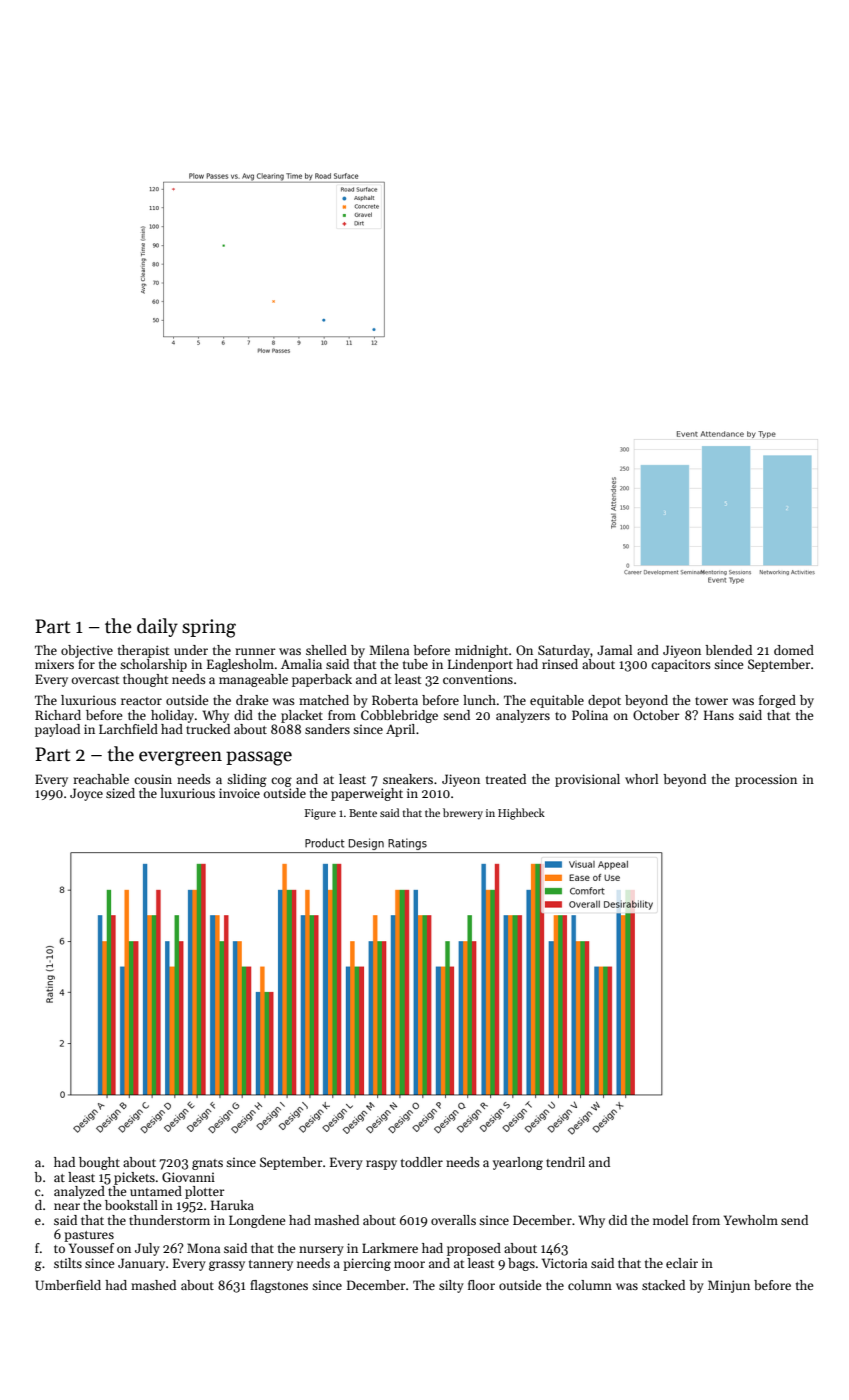  What do you see at coordinates (389, 650) in the screenshot?
I see `Milena` at bounding box center [389, 650].
